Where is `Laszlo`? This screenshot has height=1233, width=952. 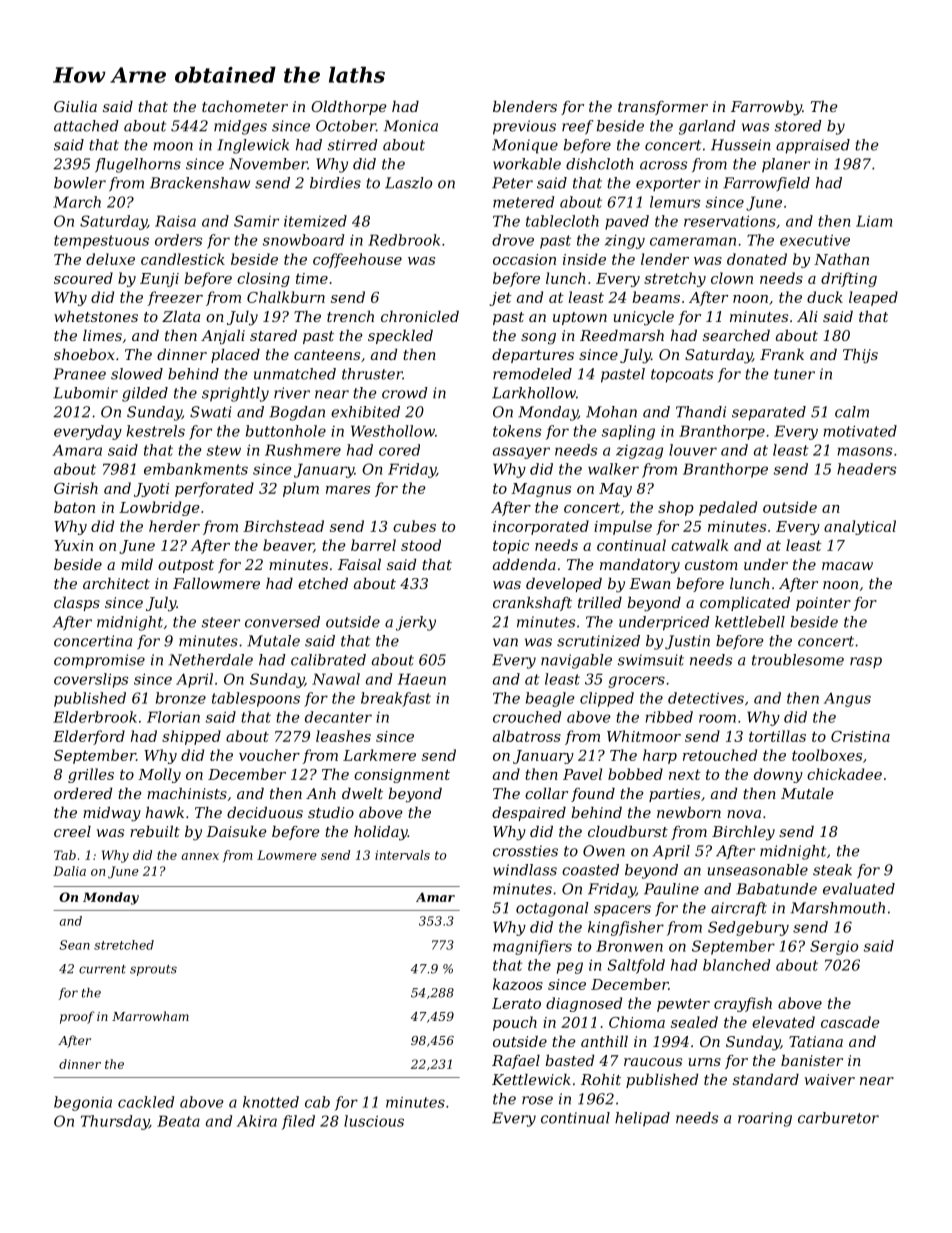
Laszlo is located at coordinates (408, 183).
